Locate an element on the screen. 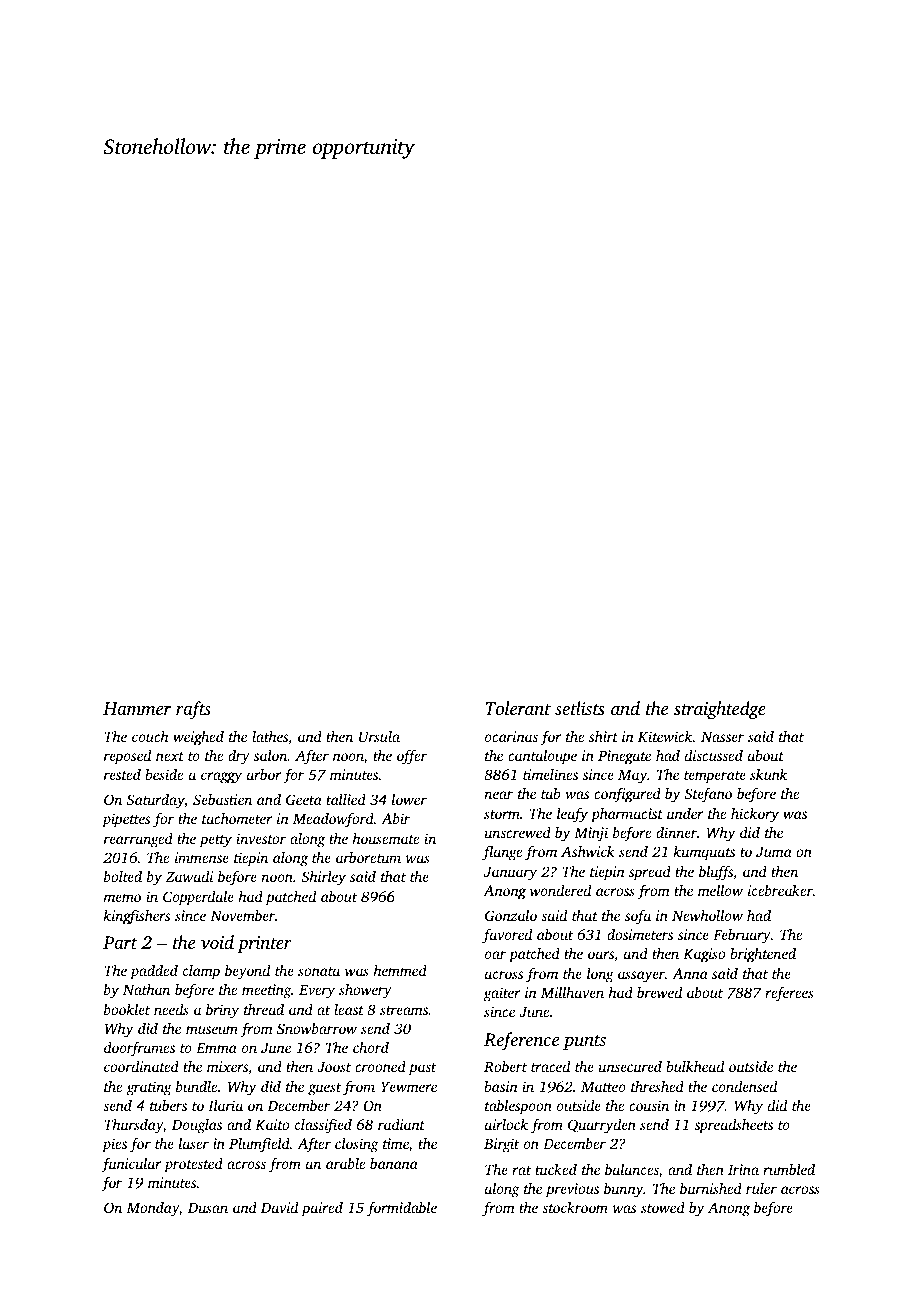 The image size is (924, 1314). Tolerant is located at coordinates (518, 708).
